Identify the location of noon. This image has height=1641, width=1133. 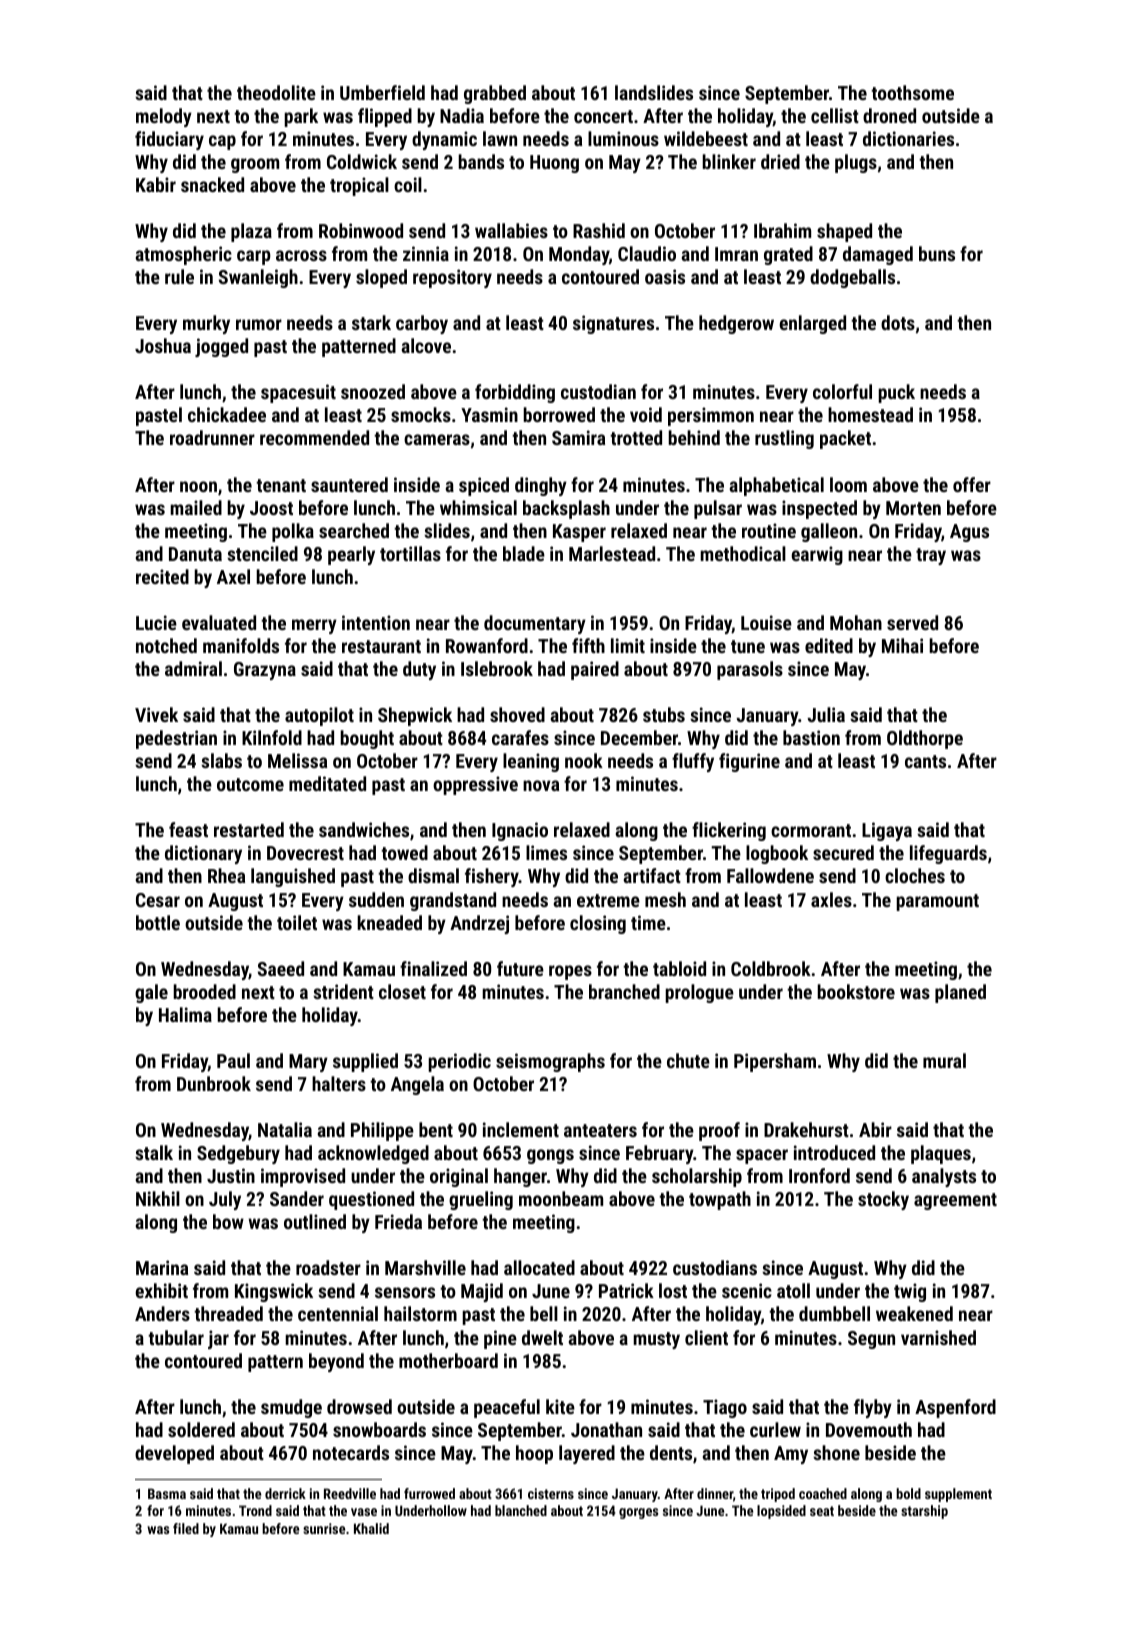
(198, 486).
